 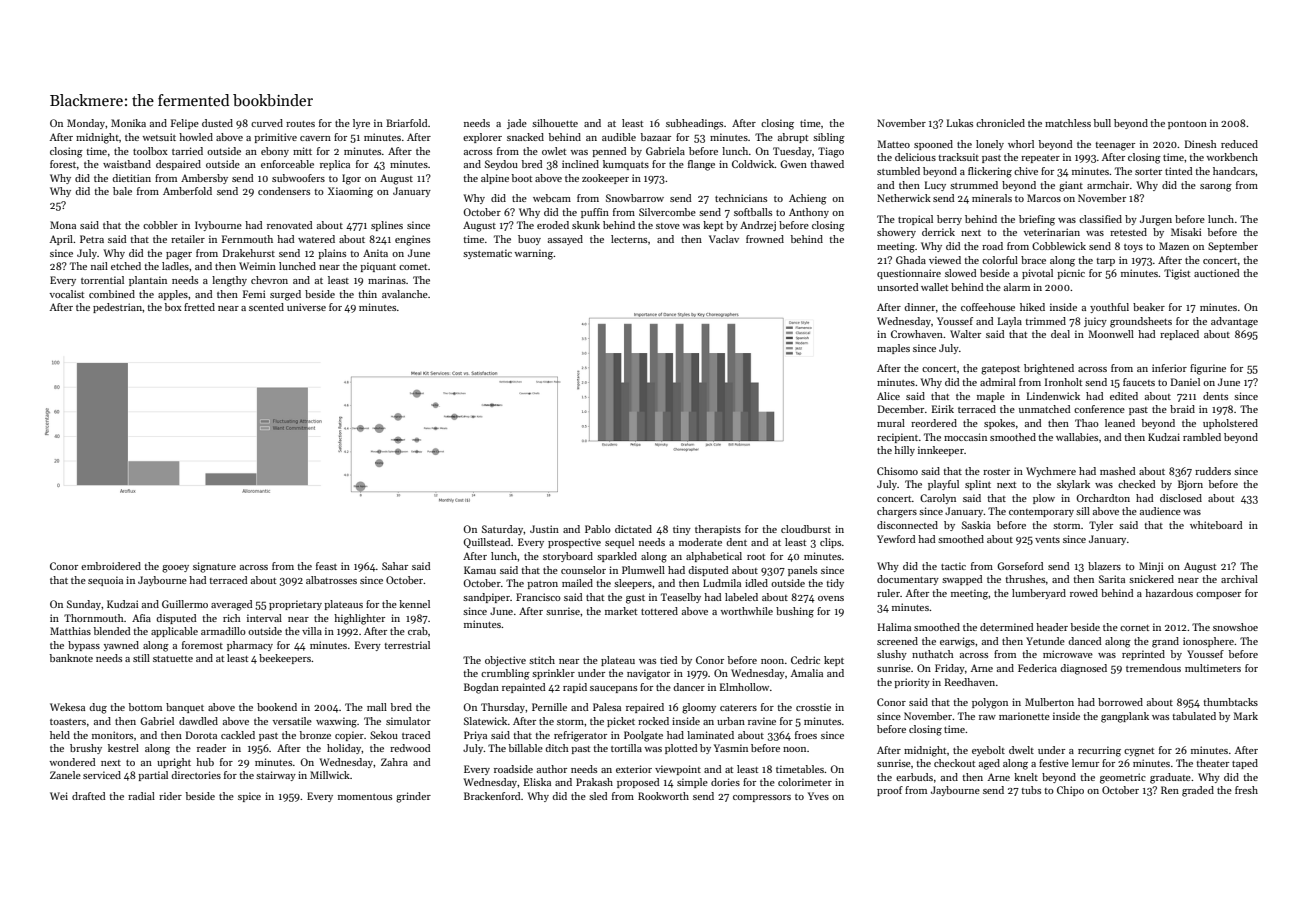 I want to click on universe, so click(x=306, y=307).
